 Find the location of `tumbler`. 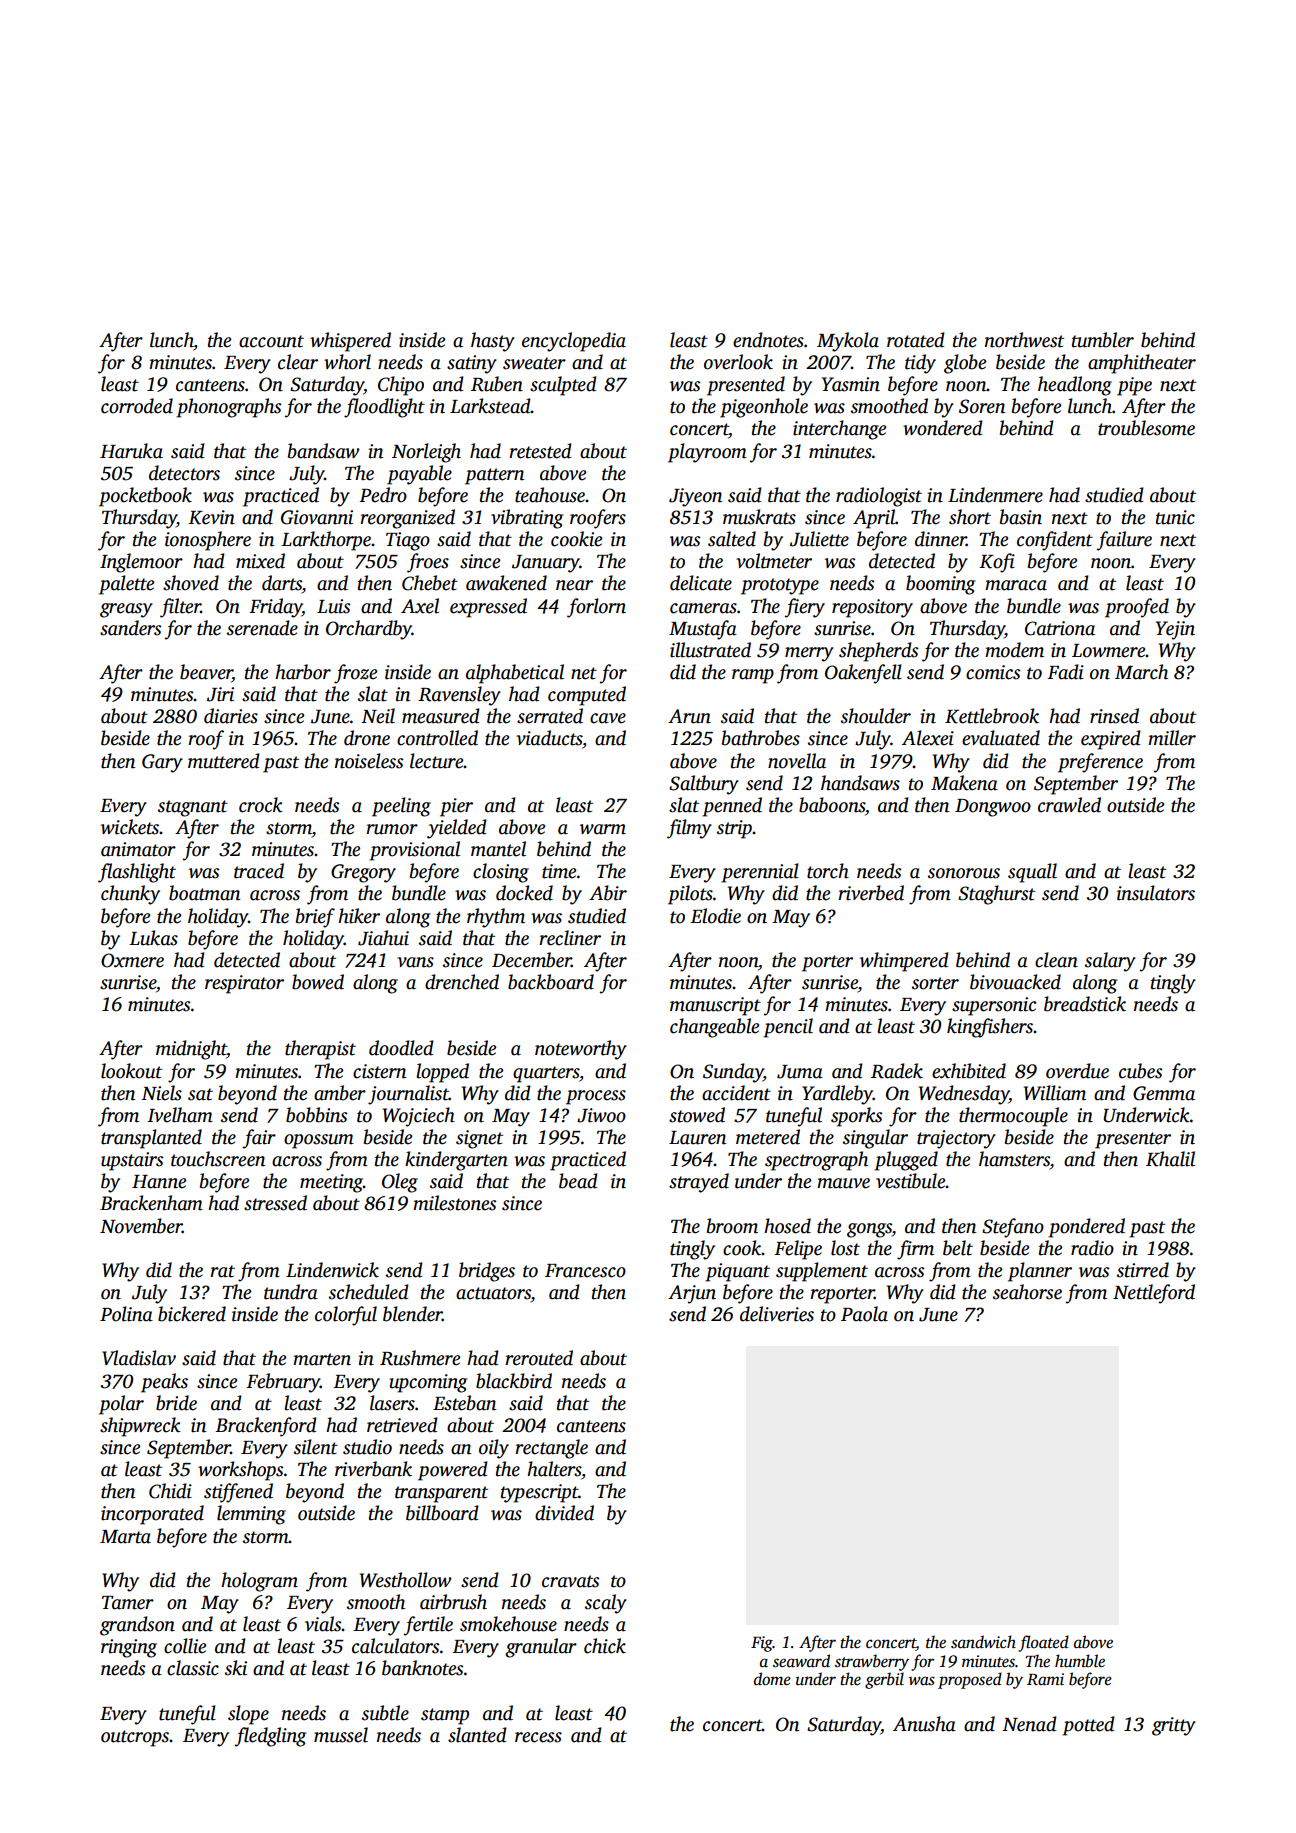

tumbler is located at coordinates (1103, 340).
